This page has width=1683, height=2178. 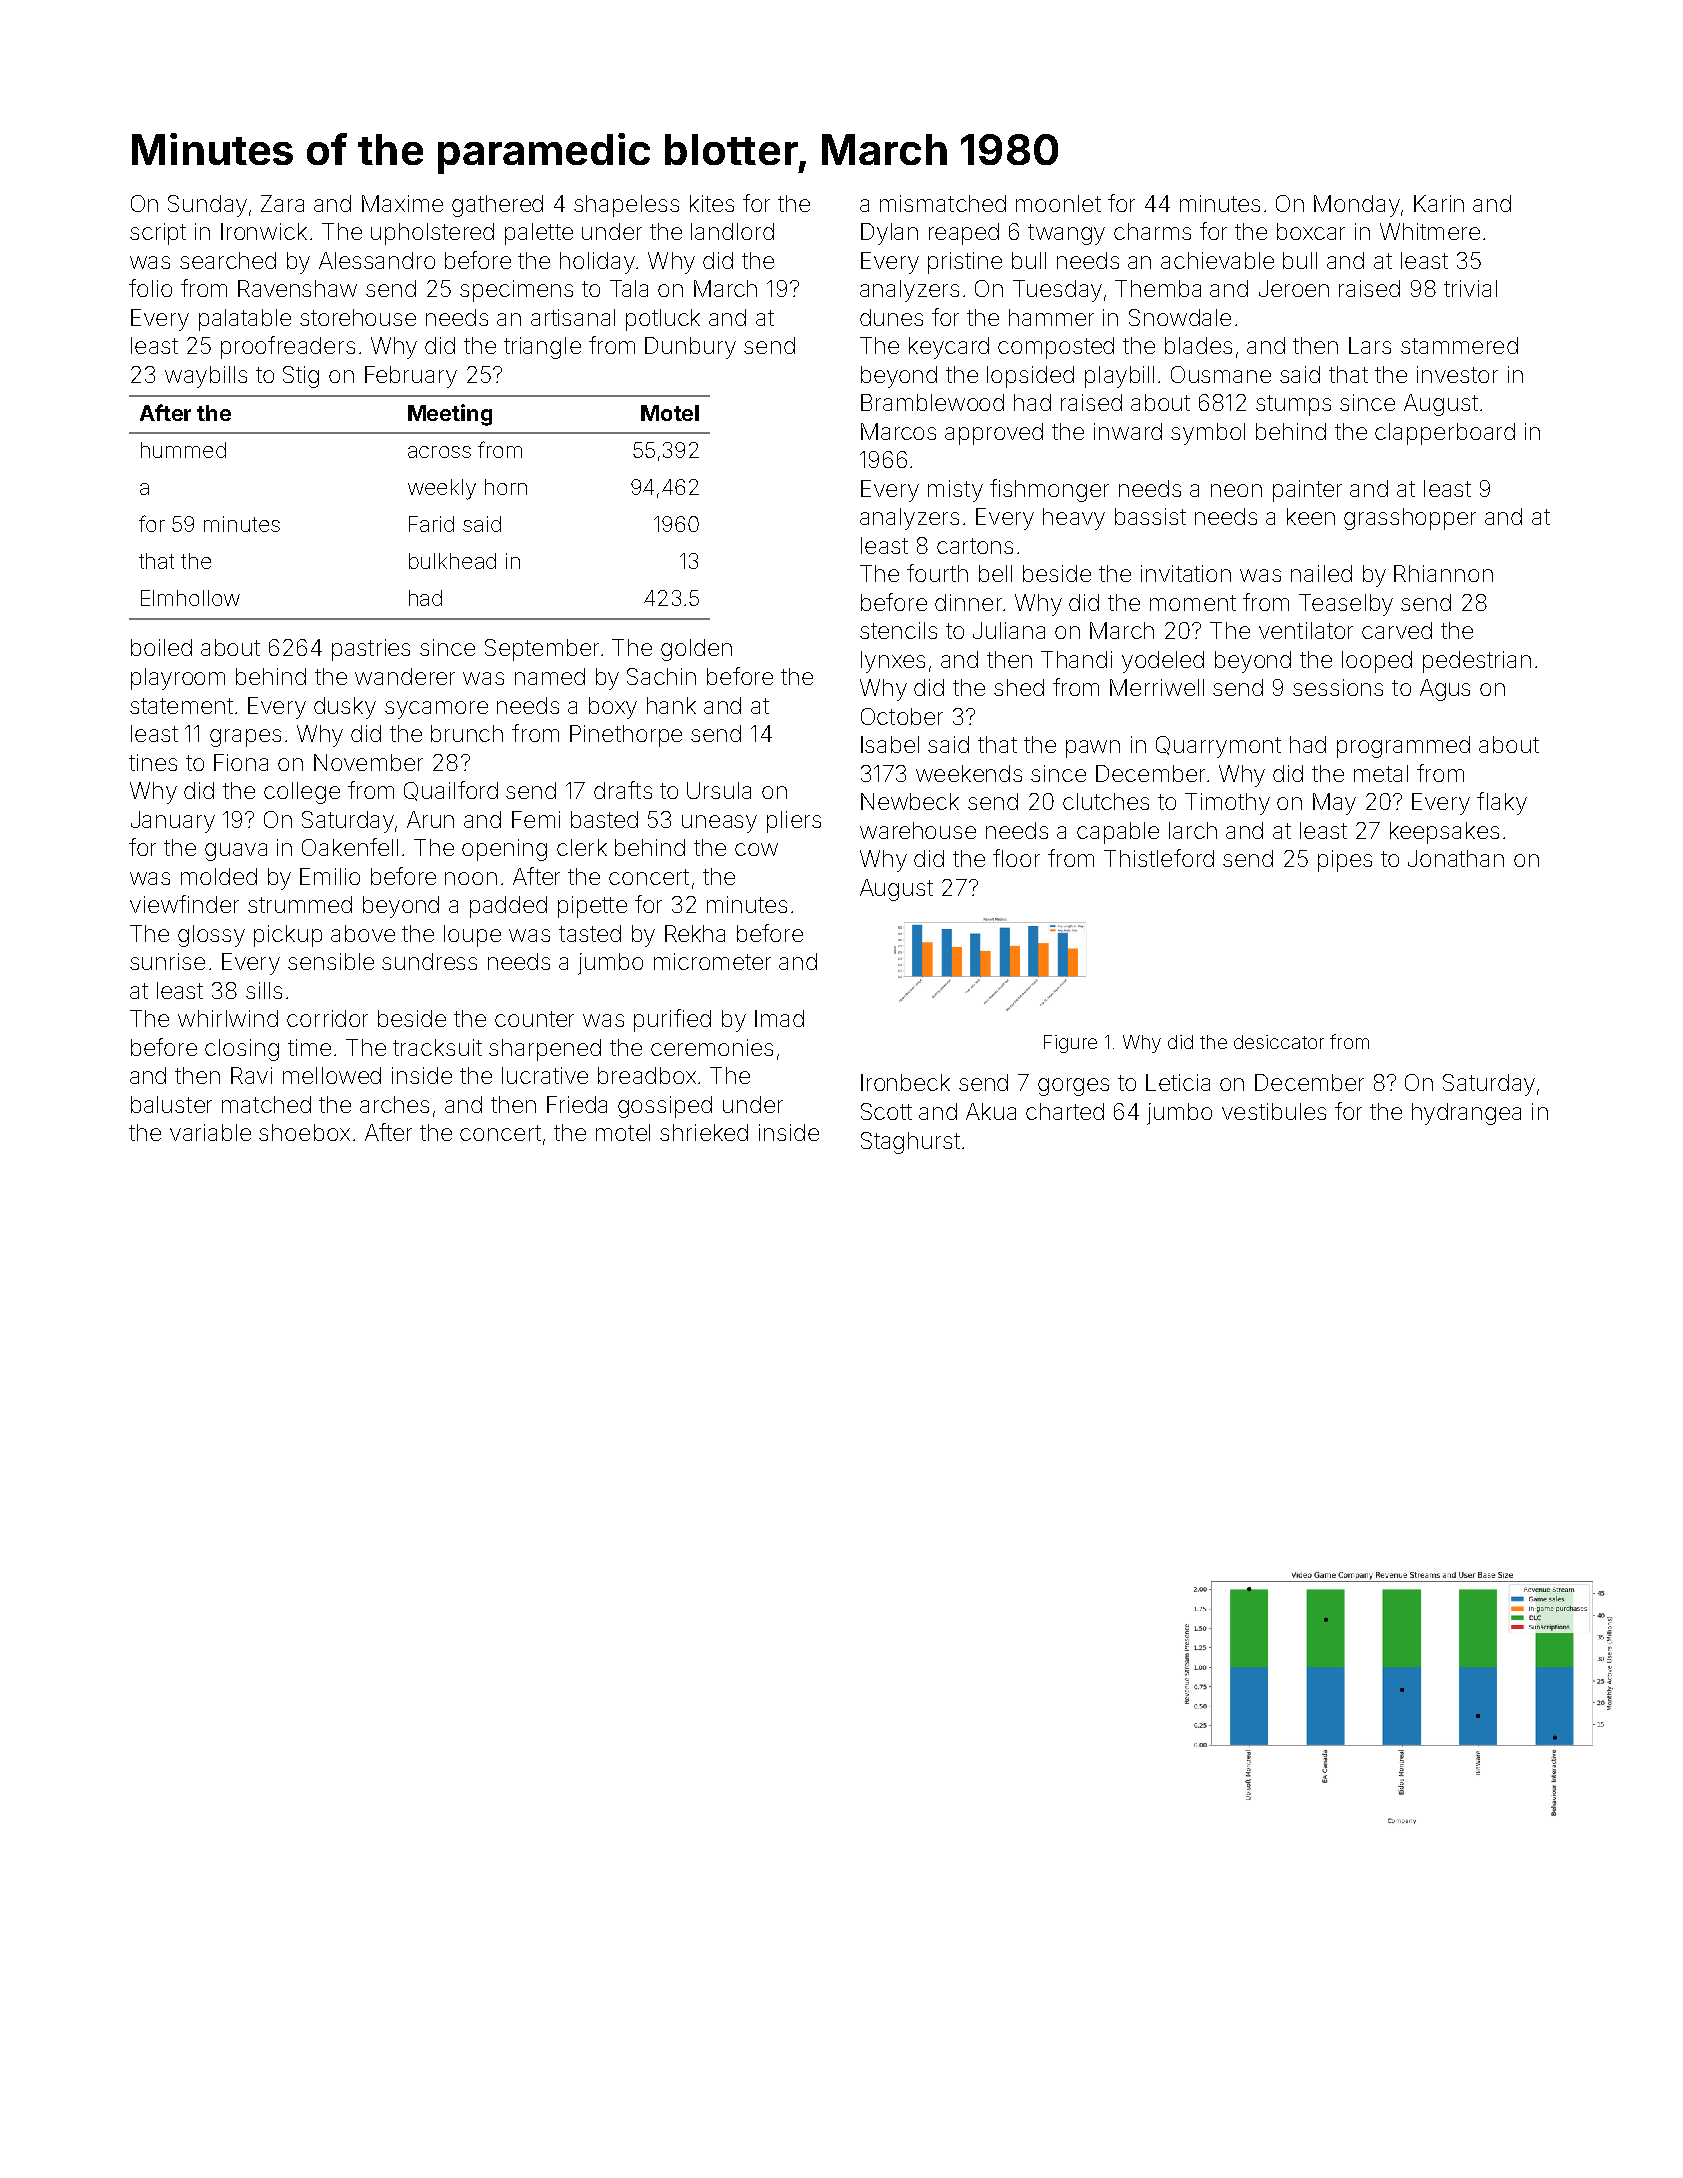 What do you see at coordinates (302, 793) in the page?
I see `college` at bounding box center [302, 793].
